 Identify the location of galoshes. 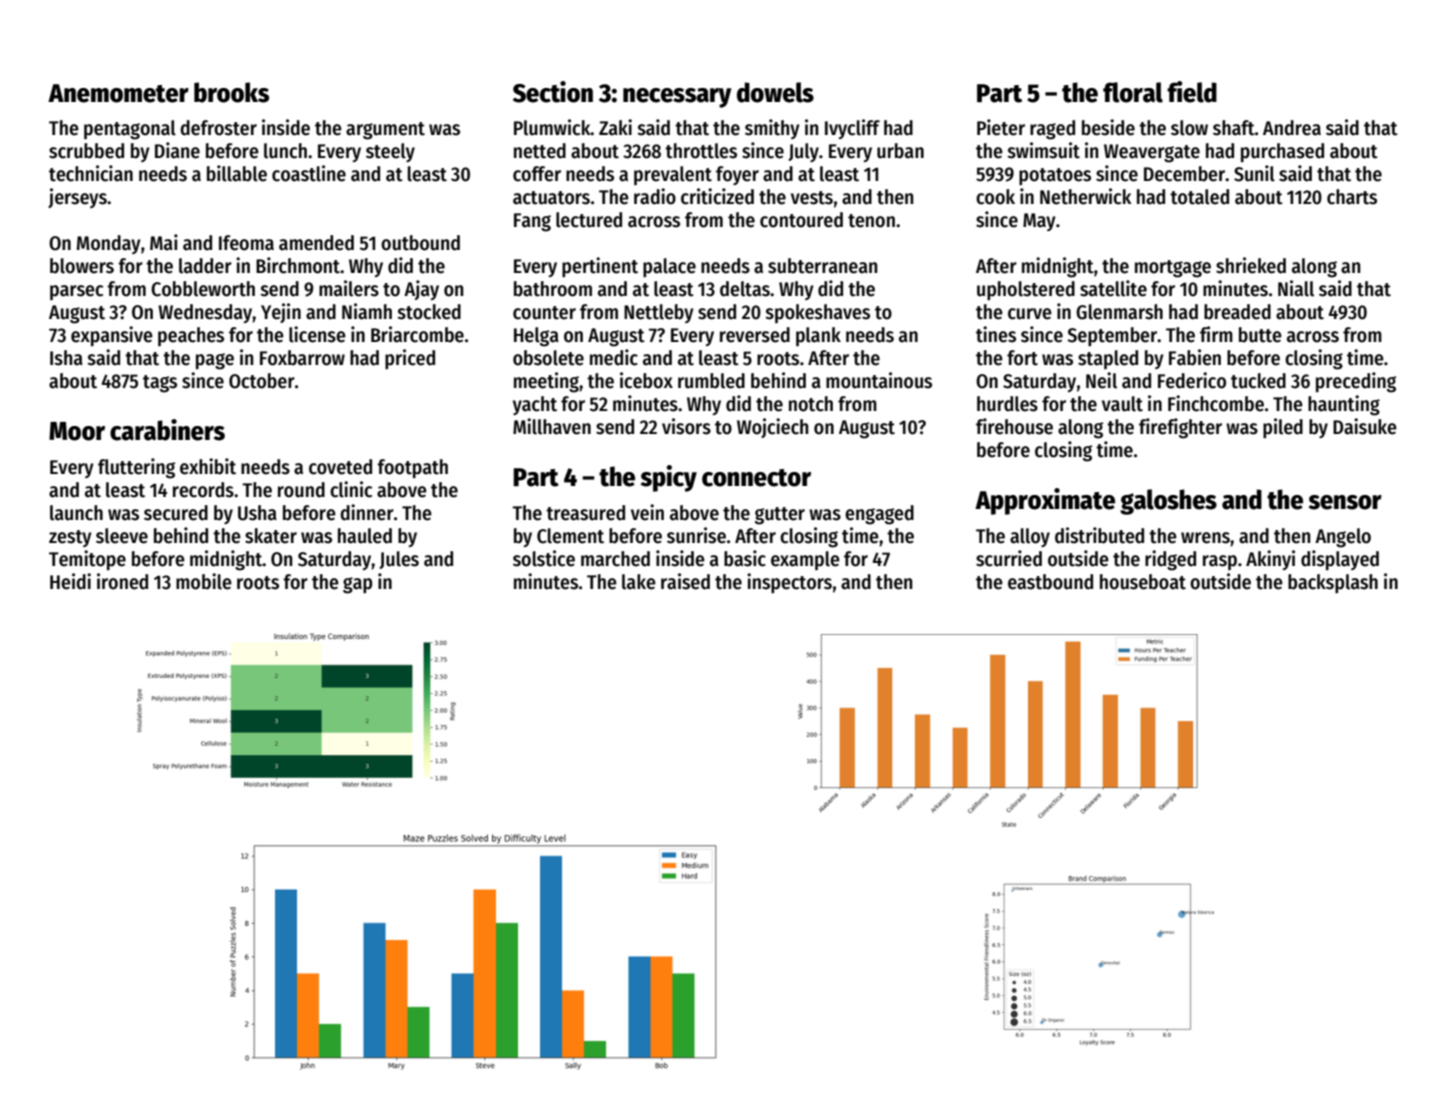
(1168, 502).
